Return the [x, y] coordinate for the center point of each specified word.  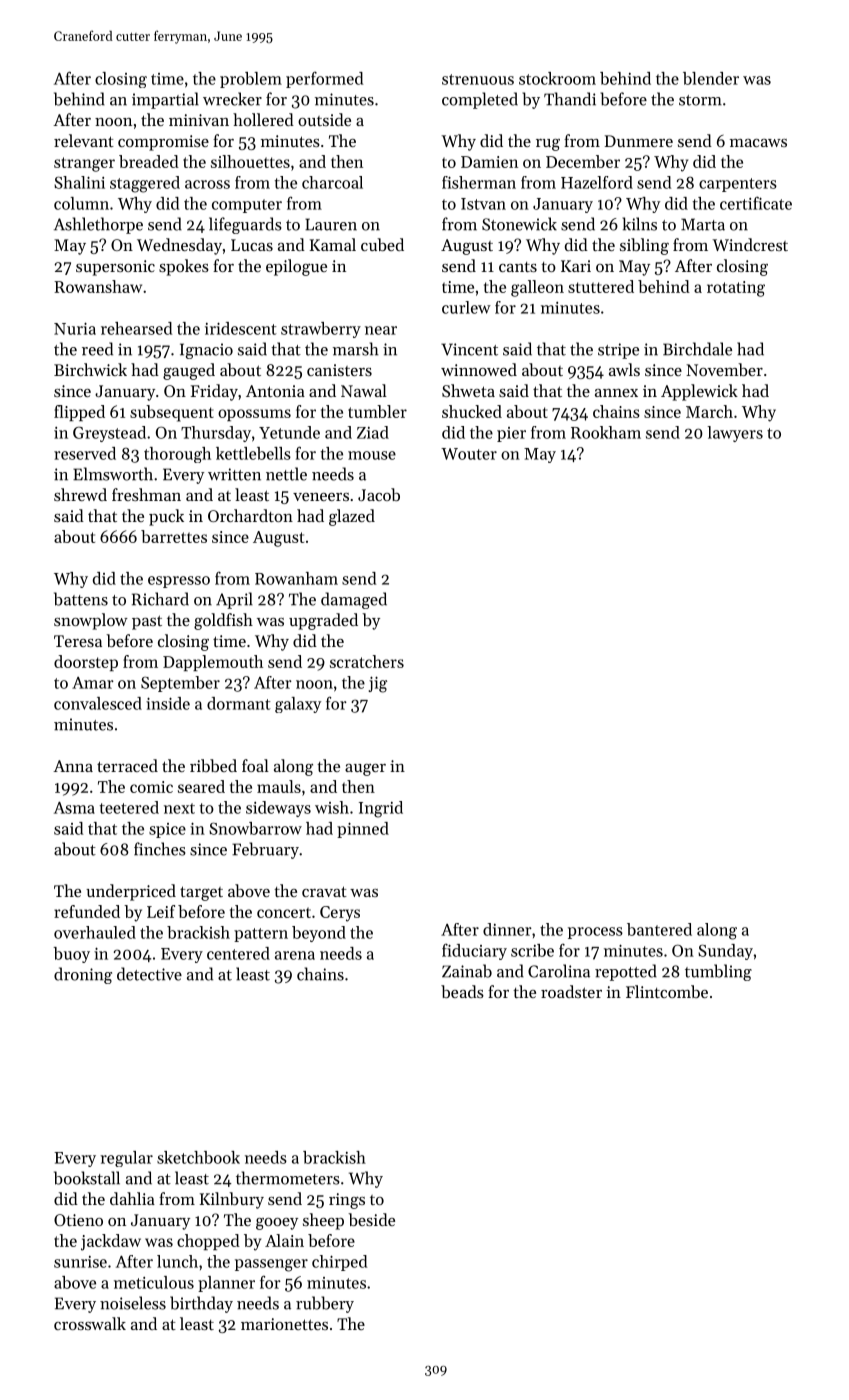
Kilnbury [232, 1200]
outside [324, 119]
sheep [323, 1221]
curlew [466, 307]
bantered [659, 929]
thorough [177, 455]
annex [616, 393]
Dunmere [639, 141]
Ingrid [381, 809]
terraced [127, 765]
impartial [165, 100]
